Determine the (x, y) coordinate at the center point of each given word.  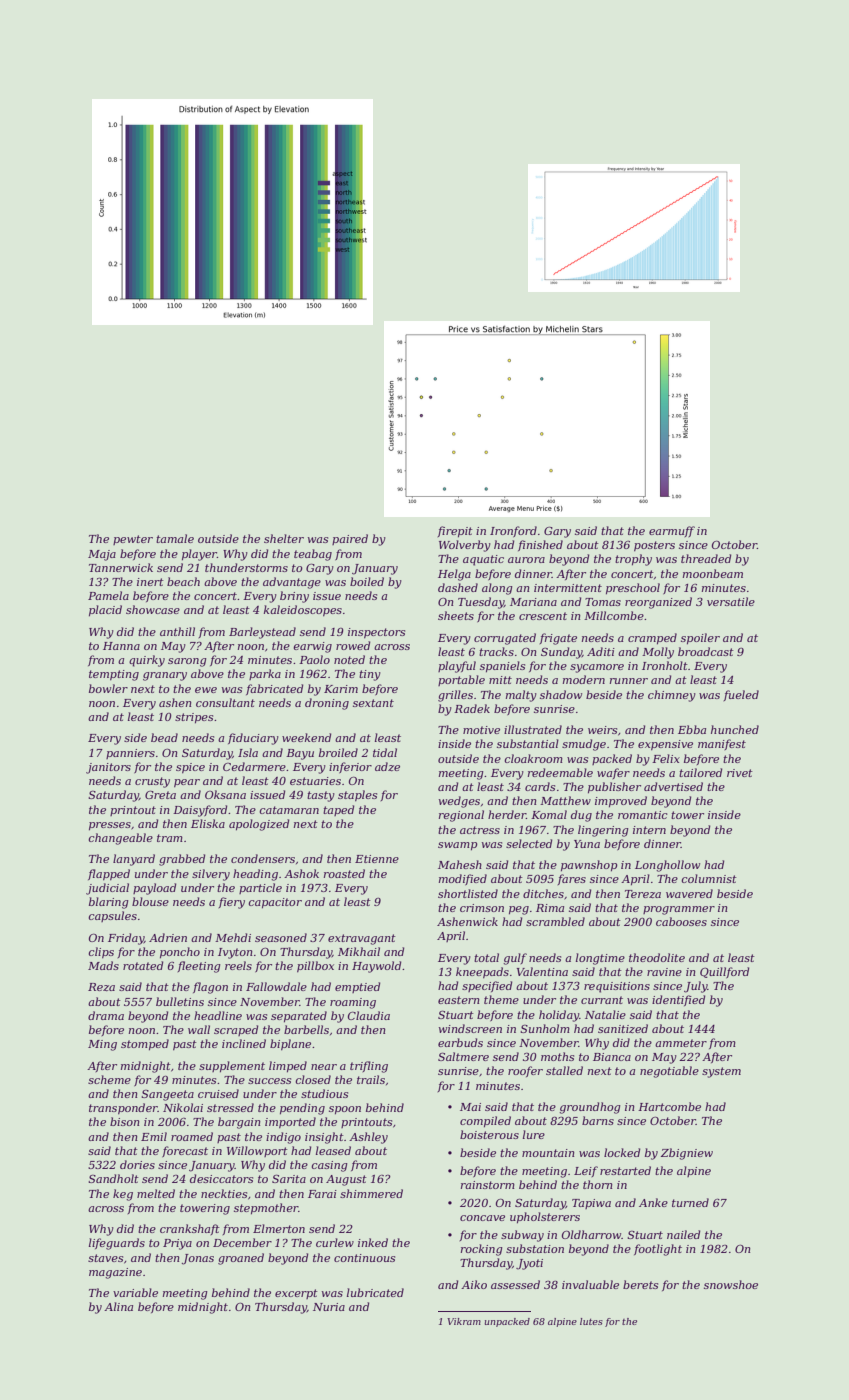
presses (110, 826)
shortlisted (468, 893)
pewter (133, 540)
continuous (364, 1258)
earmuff (672, 531)
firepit (455, 531)
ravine (664, 972)
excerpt (296, 1294)
